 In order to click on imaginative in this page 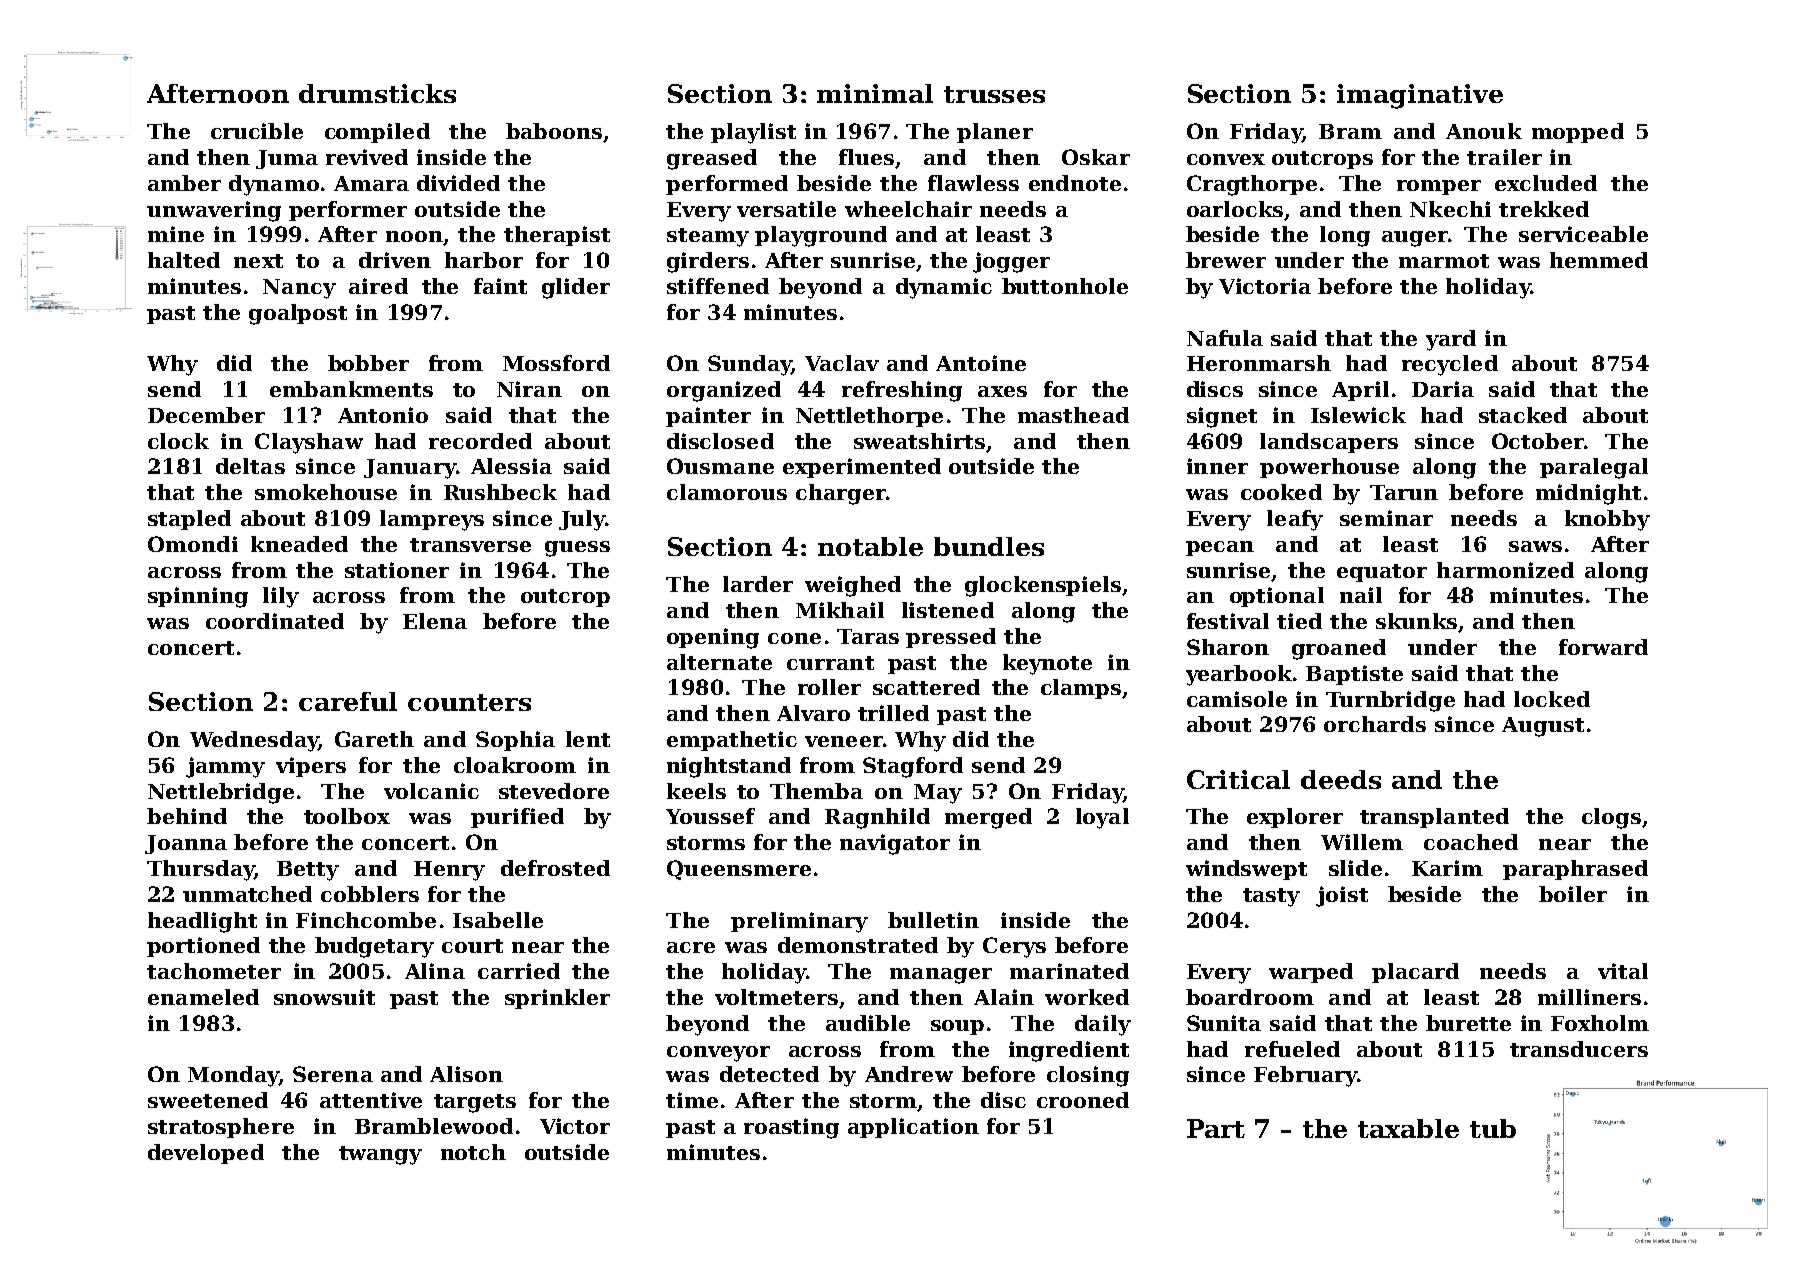, I will do `click(1420, 96)`.
